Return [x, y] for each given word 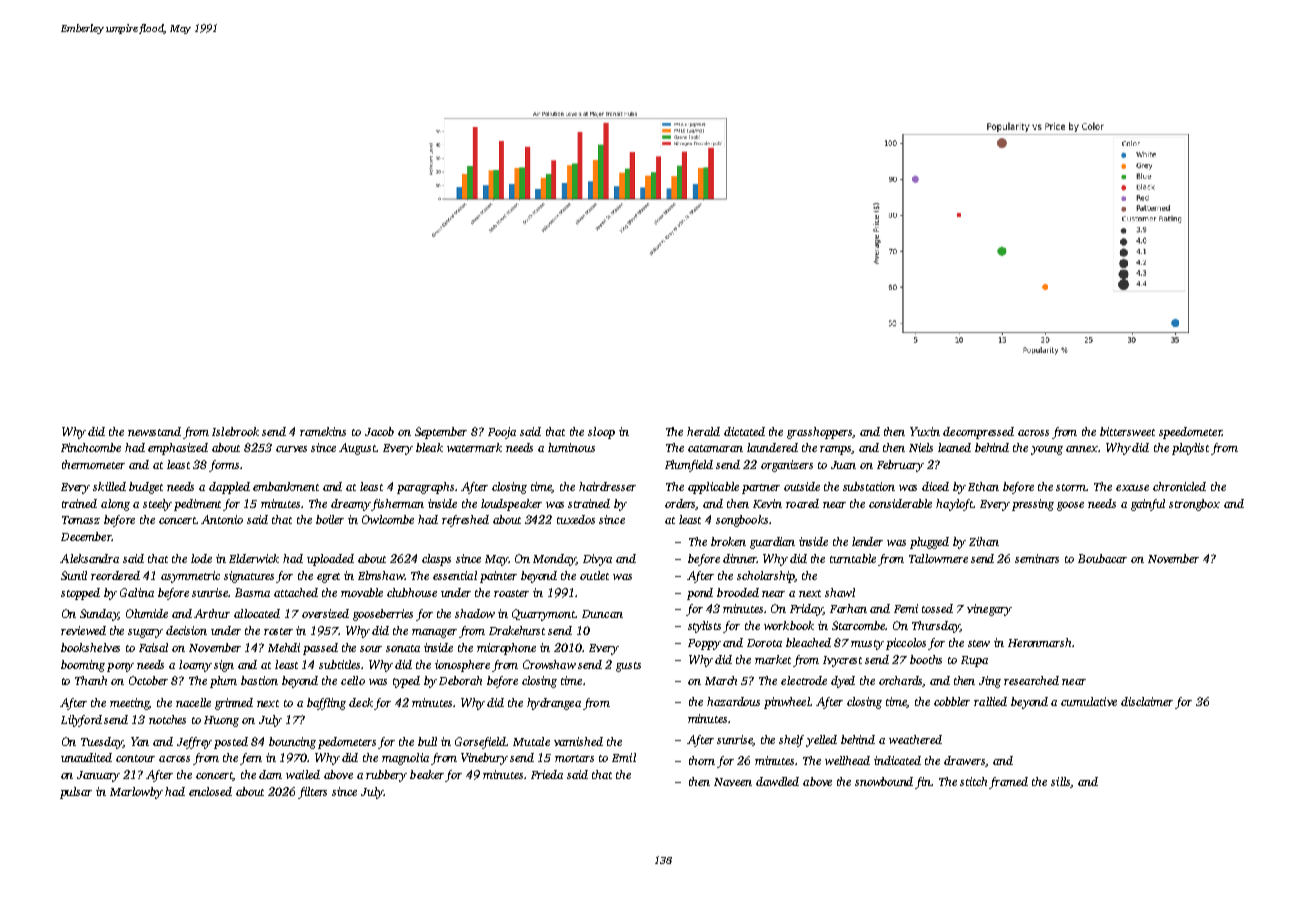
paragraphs [425, 488]
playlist [1190, 449]
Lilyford [81, 721]
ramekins [323, 431]
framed [1008, 783]
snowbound [884, 781]
